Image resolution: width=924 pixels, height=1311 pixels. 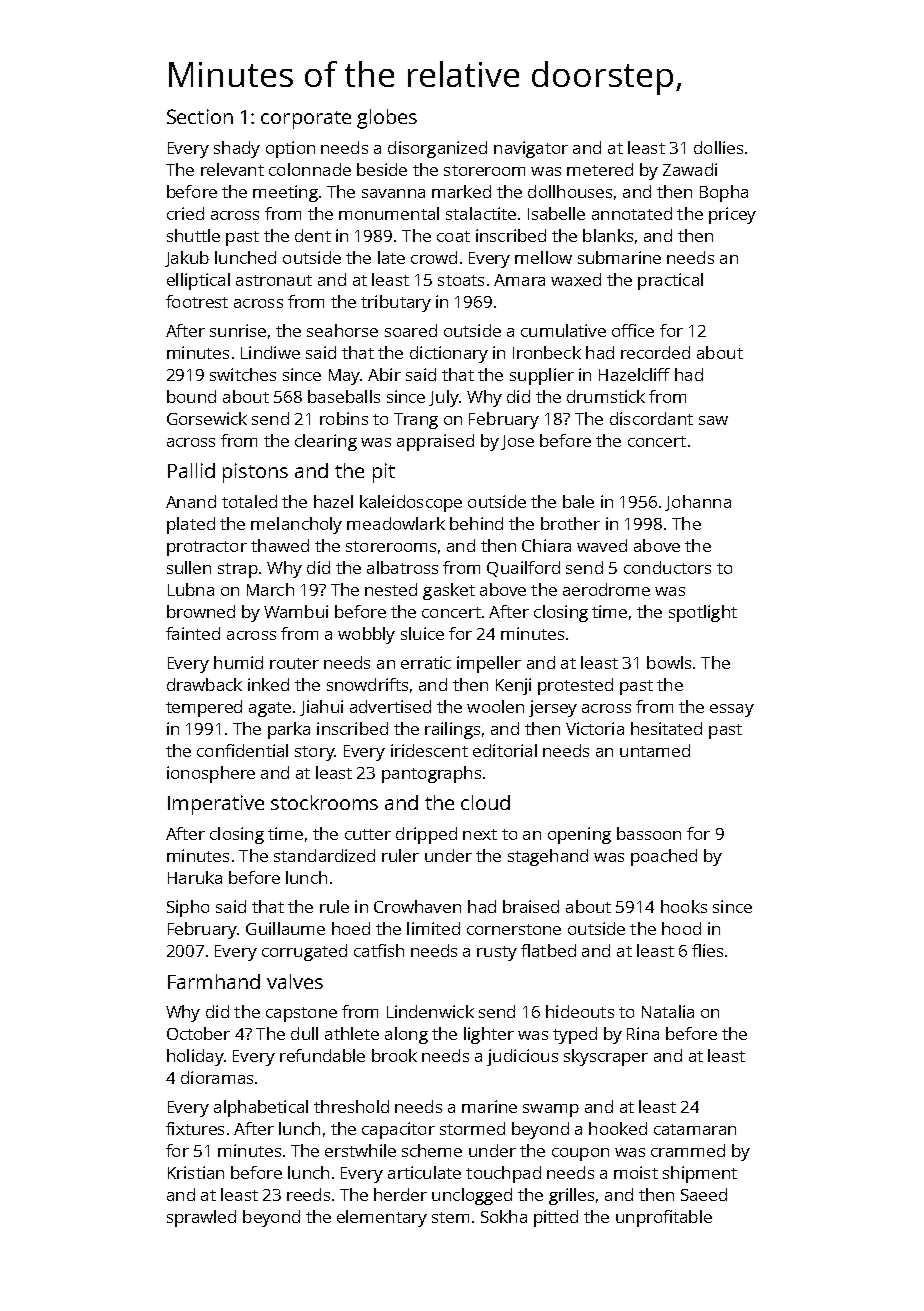 What do you see at coordinates (382, 169) in the document?
I see `beside` at bounding box center [382, 169].
